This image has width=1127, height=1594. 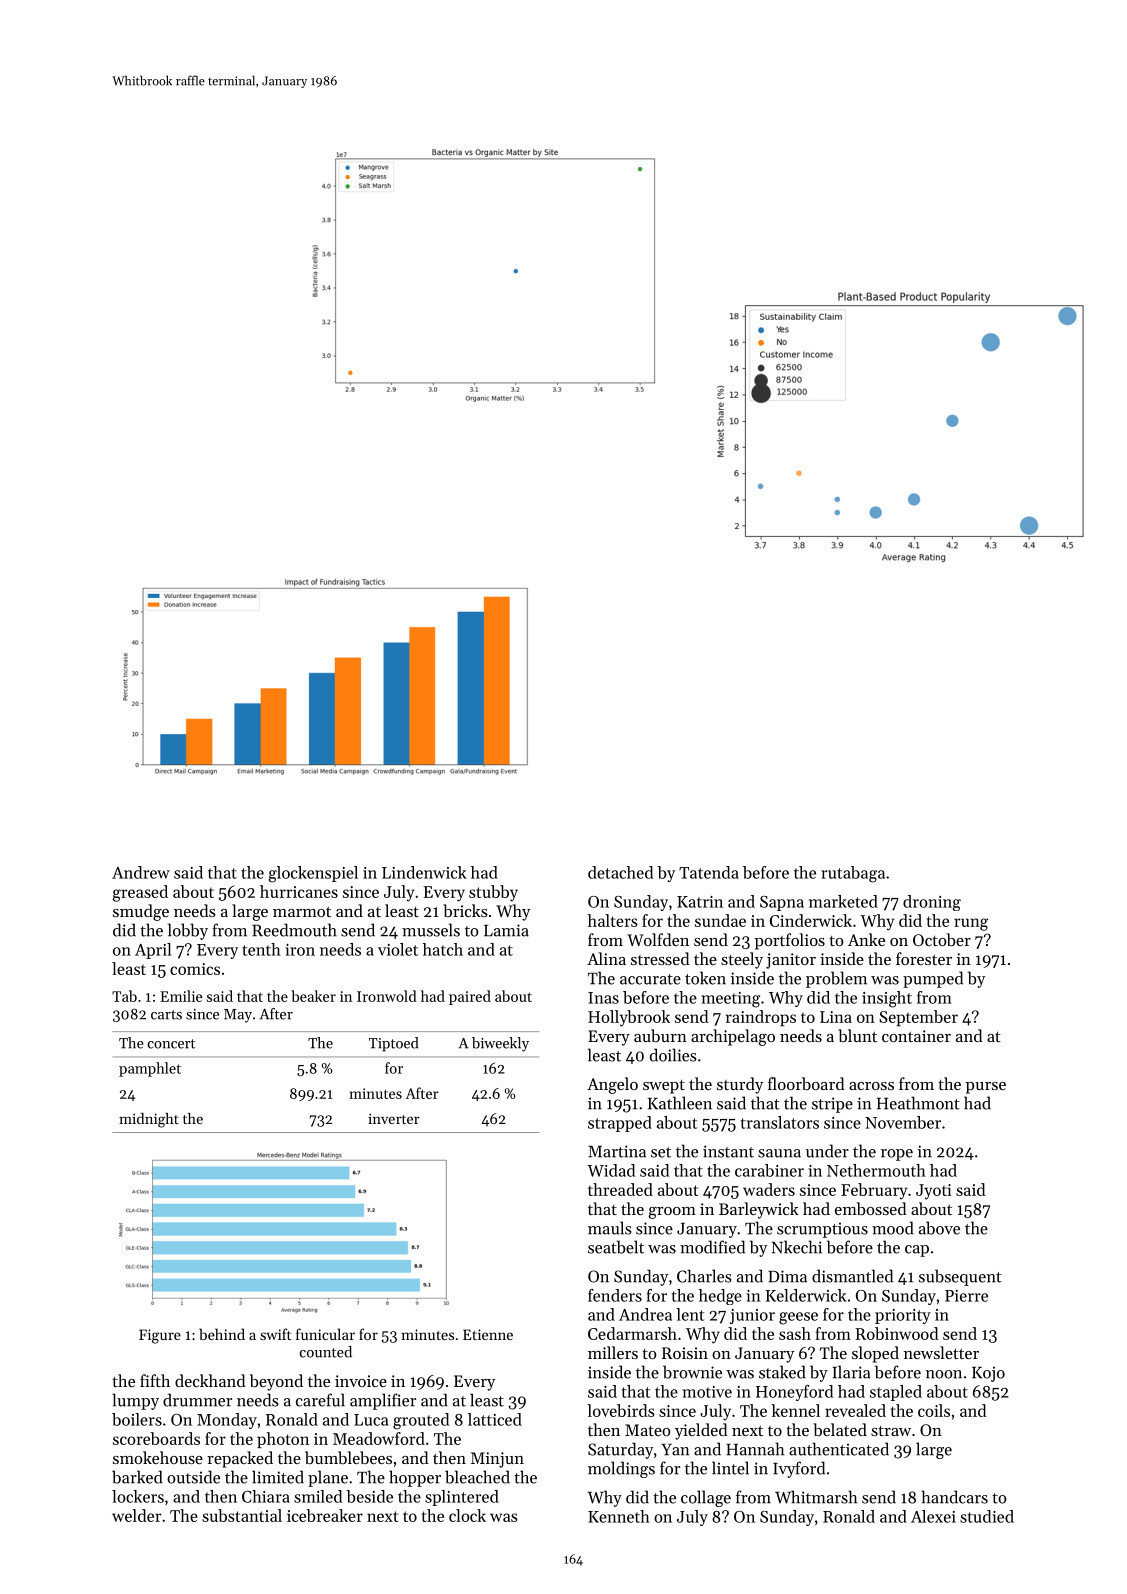 I want to click on welder, so click(x=137, y=1515).
